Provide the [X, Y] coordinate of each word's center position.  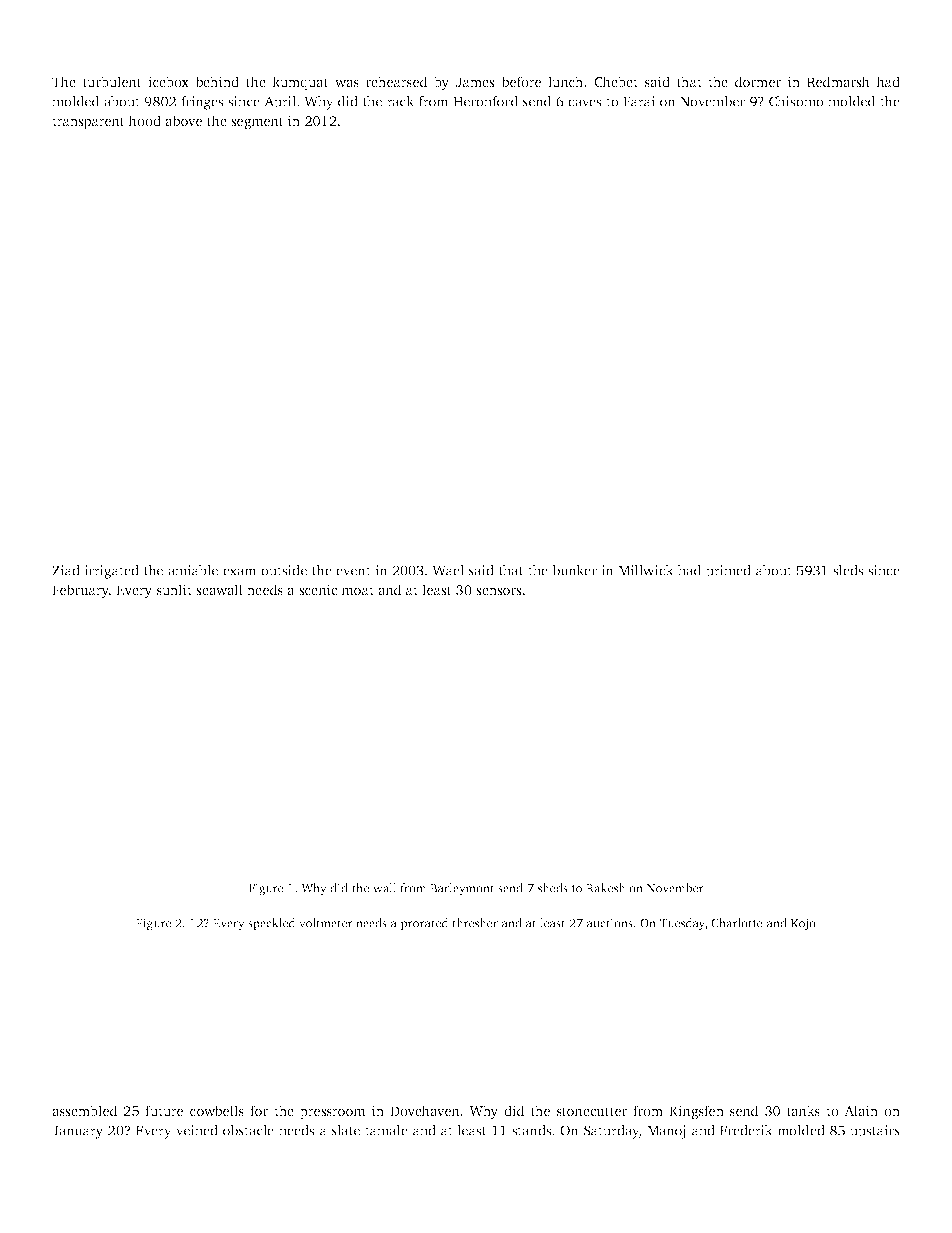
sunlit [174, 589]
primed [728, 572]
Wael [448, 570]
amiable [193, 570]
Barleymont [462, 889]
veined [197, 1130]
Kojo [803, 924]
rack [400, 101]
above [183, 120]
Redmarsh [838, 81]
